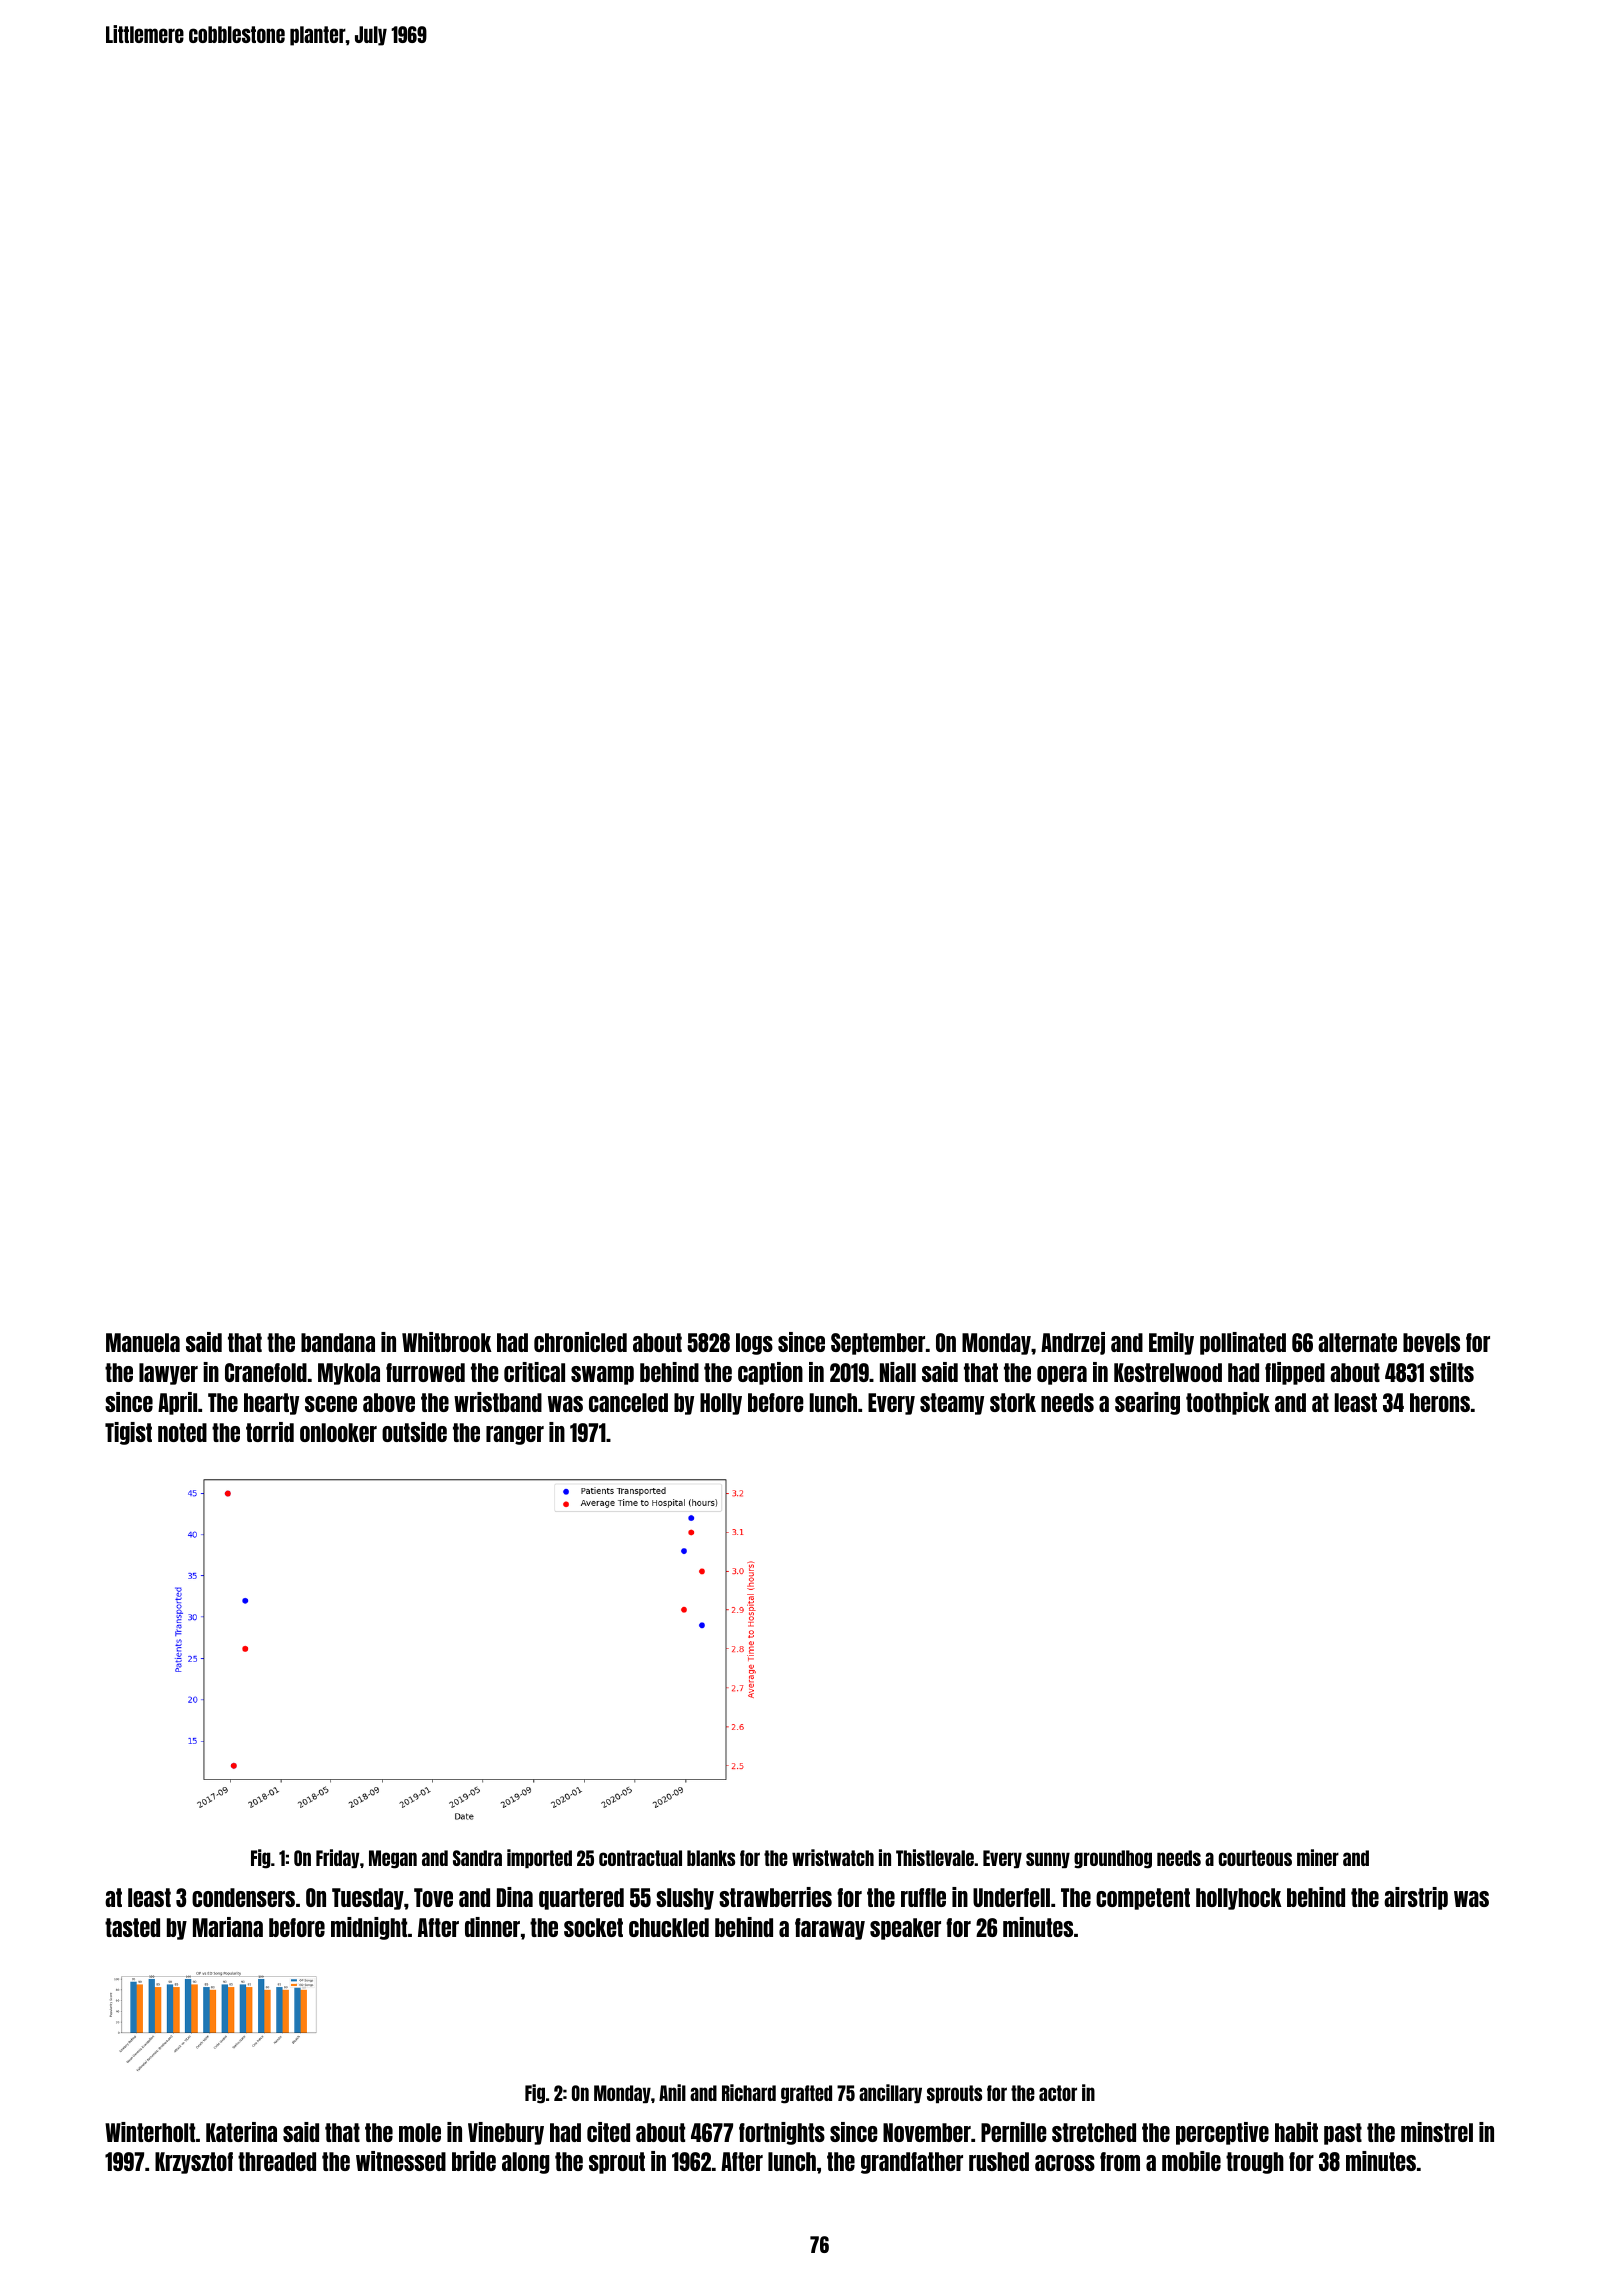 Image resolution: width=1620 pixels, height=2292 pixels. I want to click on witnessed, so click(401, 2161).
